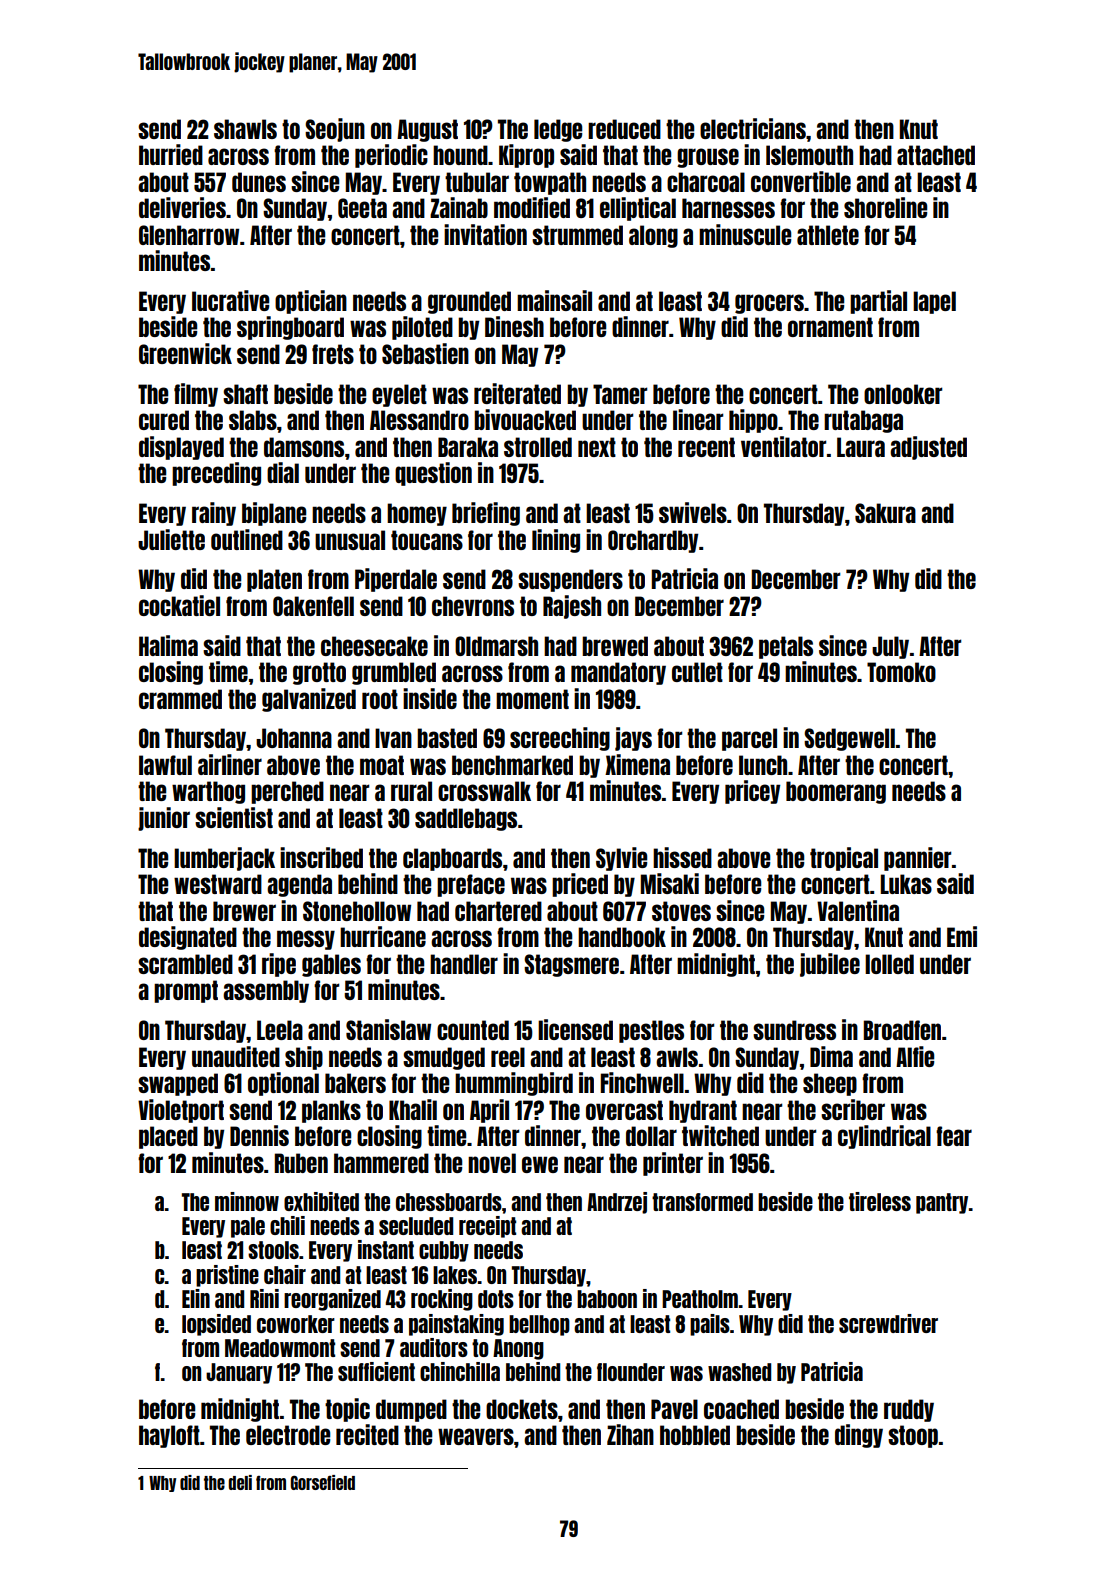  What do you see at coordinates (630, 1434) in the screenshot?
I see `Zihan` at bounding box center [630, 1434].
